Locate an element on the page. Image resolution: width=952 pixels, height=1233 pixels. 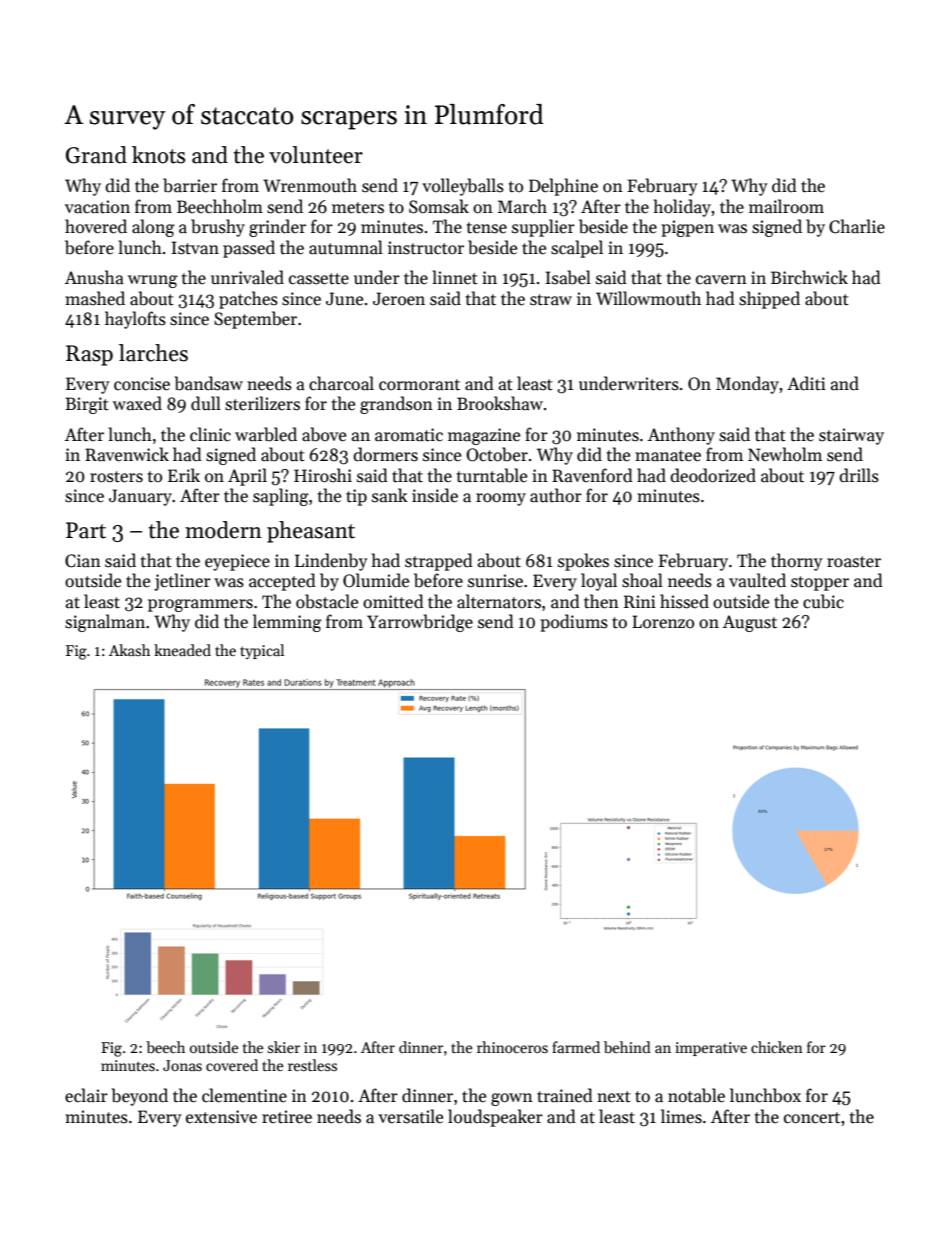
concert is located at coordinates (812, 1118).
